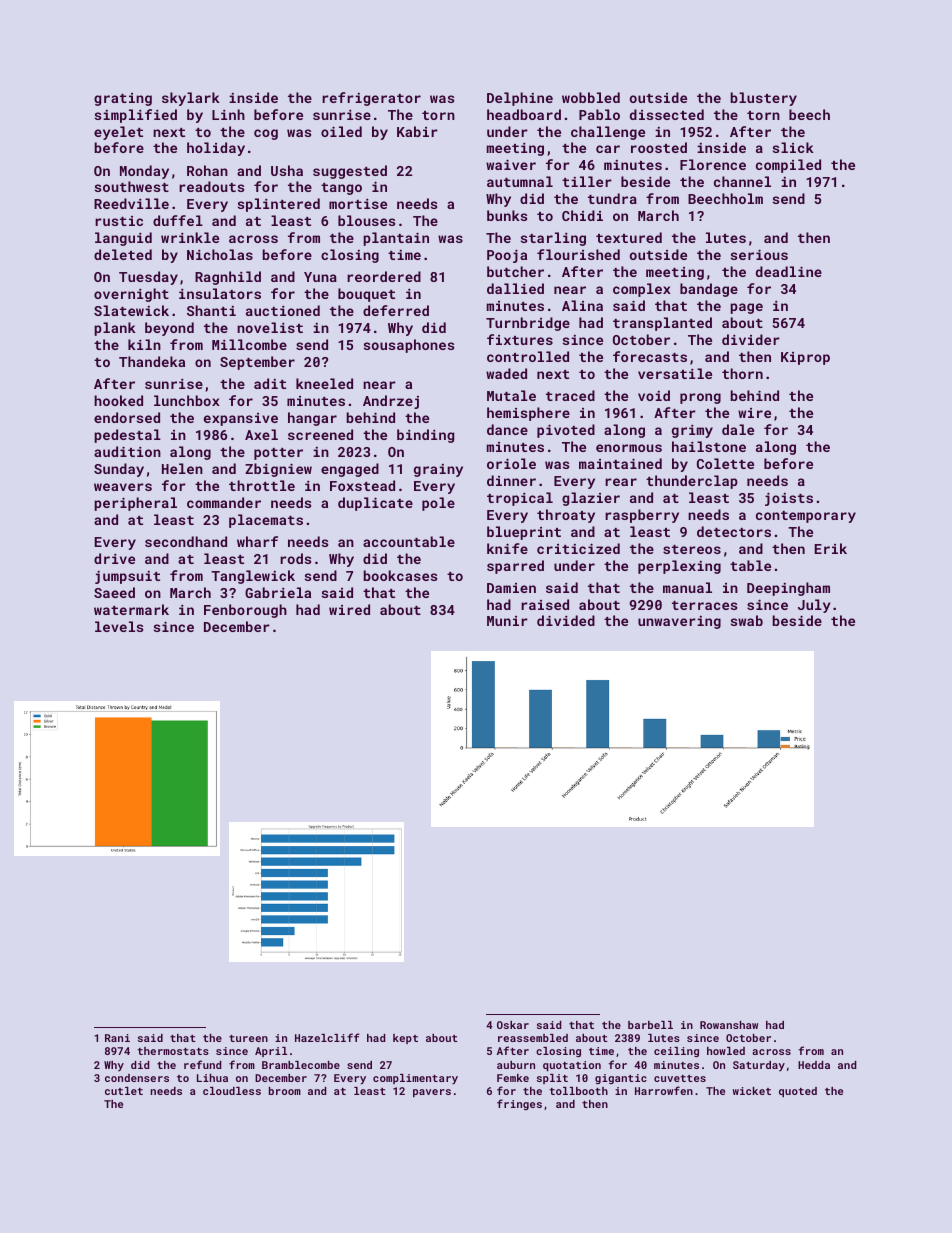 The image size is (952, 1233). What do you see at coordinates (248, 1038) in the screenshot?
I see `tureen` at bounding box center [248, 1038].
